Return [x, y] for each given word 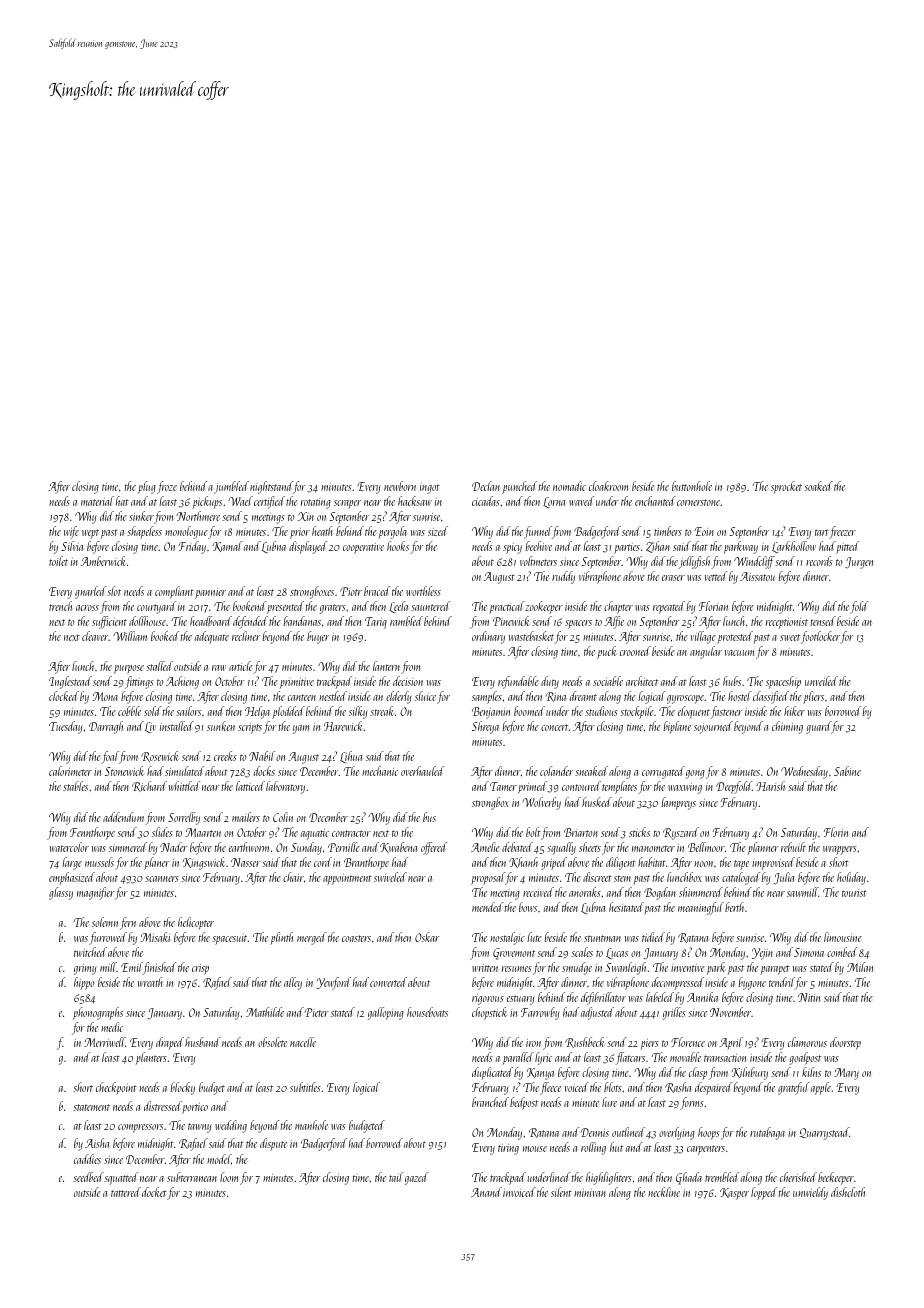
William [130, 636]
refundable [518, 682]
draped [170, 1043]
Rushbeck [584, 1042]
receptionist [787, 623]
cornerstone [699, 502]
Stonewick [125, 771]
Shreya [485, 727]
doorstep [845, 1043]
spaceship [783, 682]
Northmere [198, 516]
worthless [423, 591]
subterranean [192, 1177]
